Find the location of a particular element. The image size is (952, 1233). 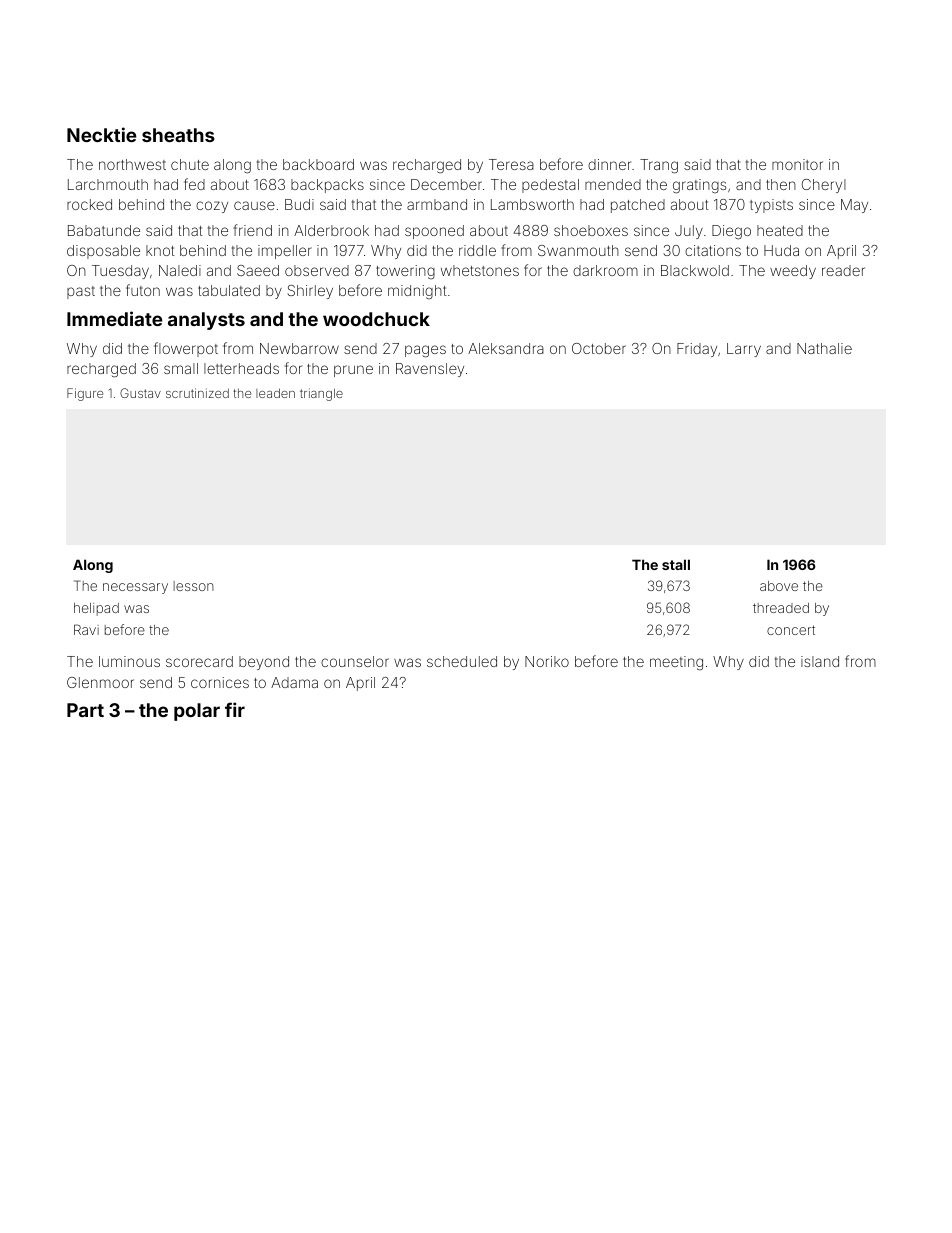

chute is located at coordinates (190, 164).
